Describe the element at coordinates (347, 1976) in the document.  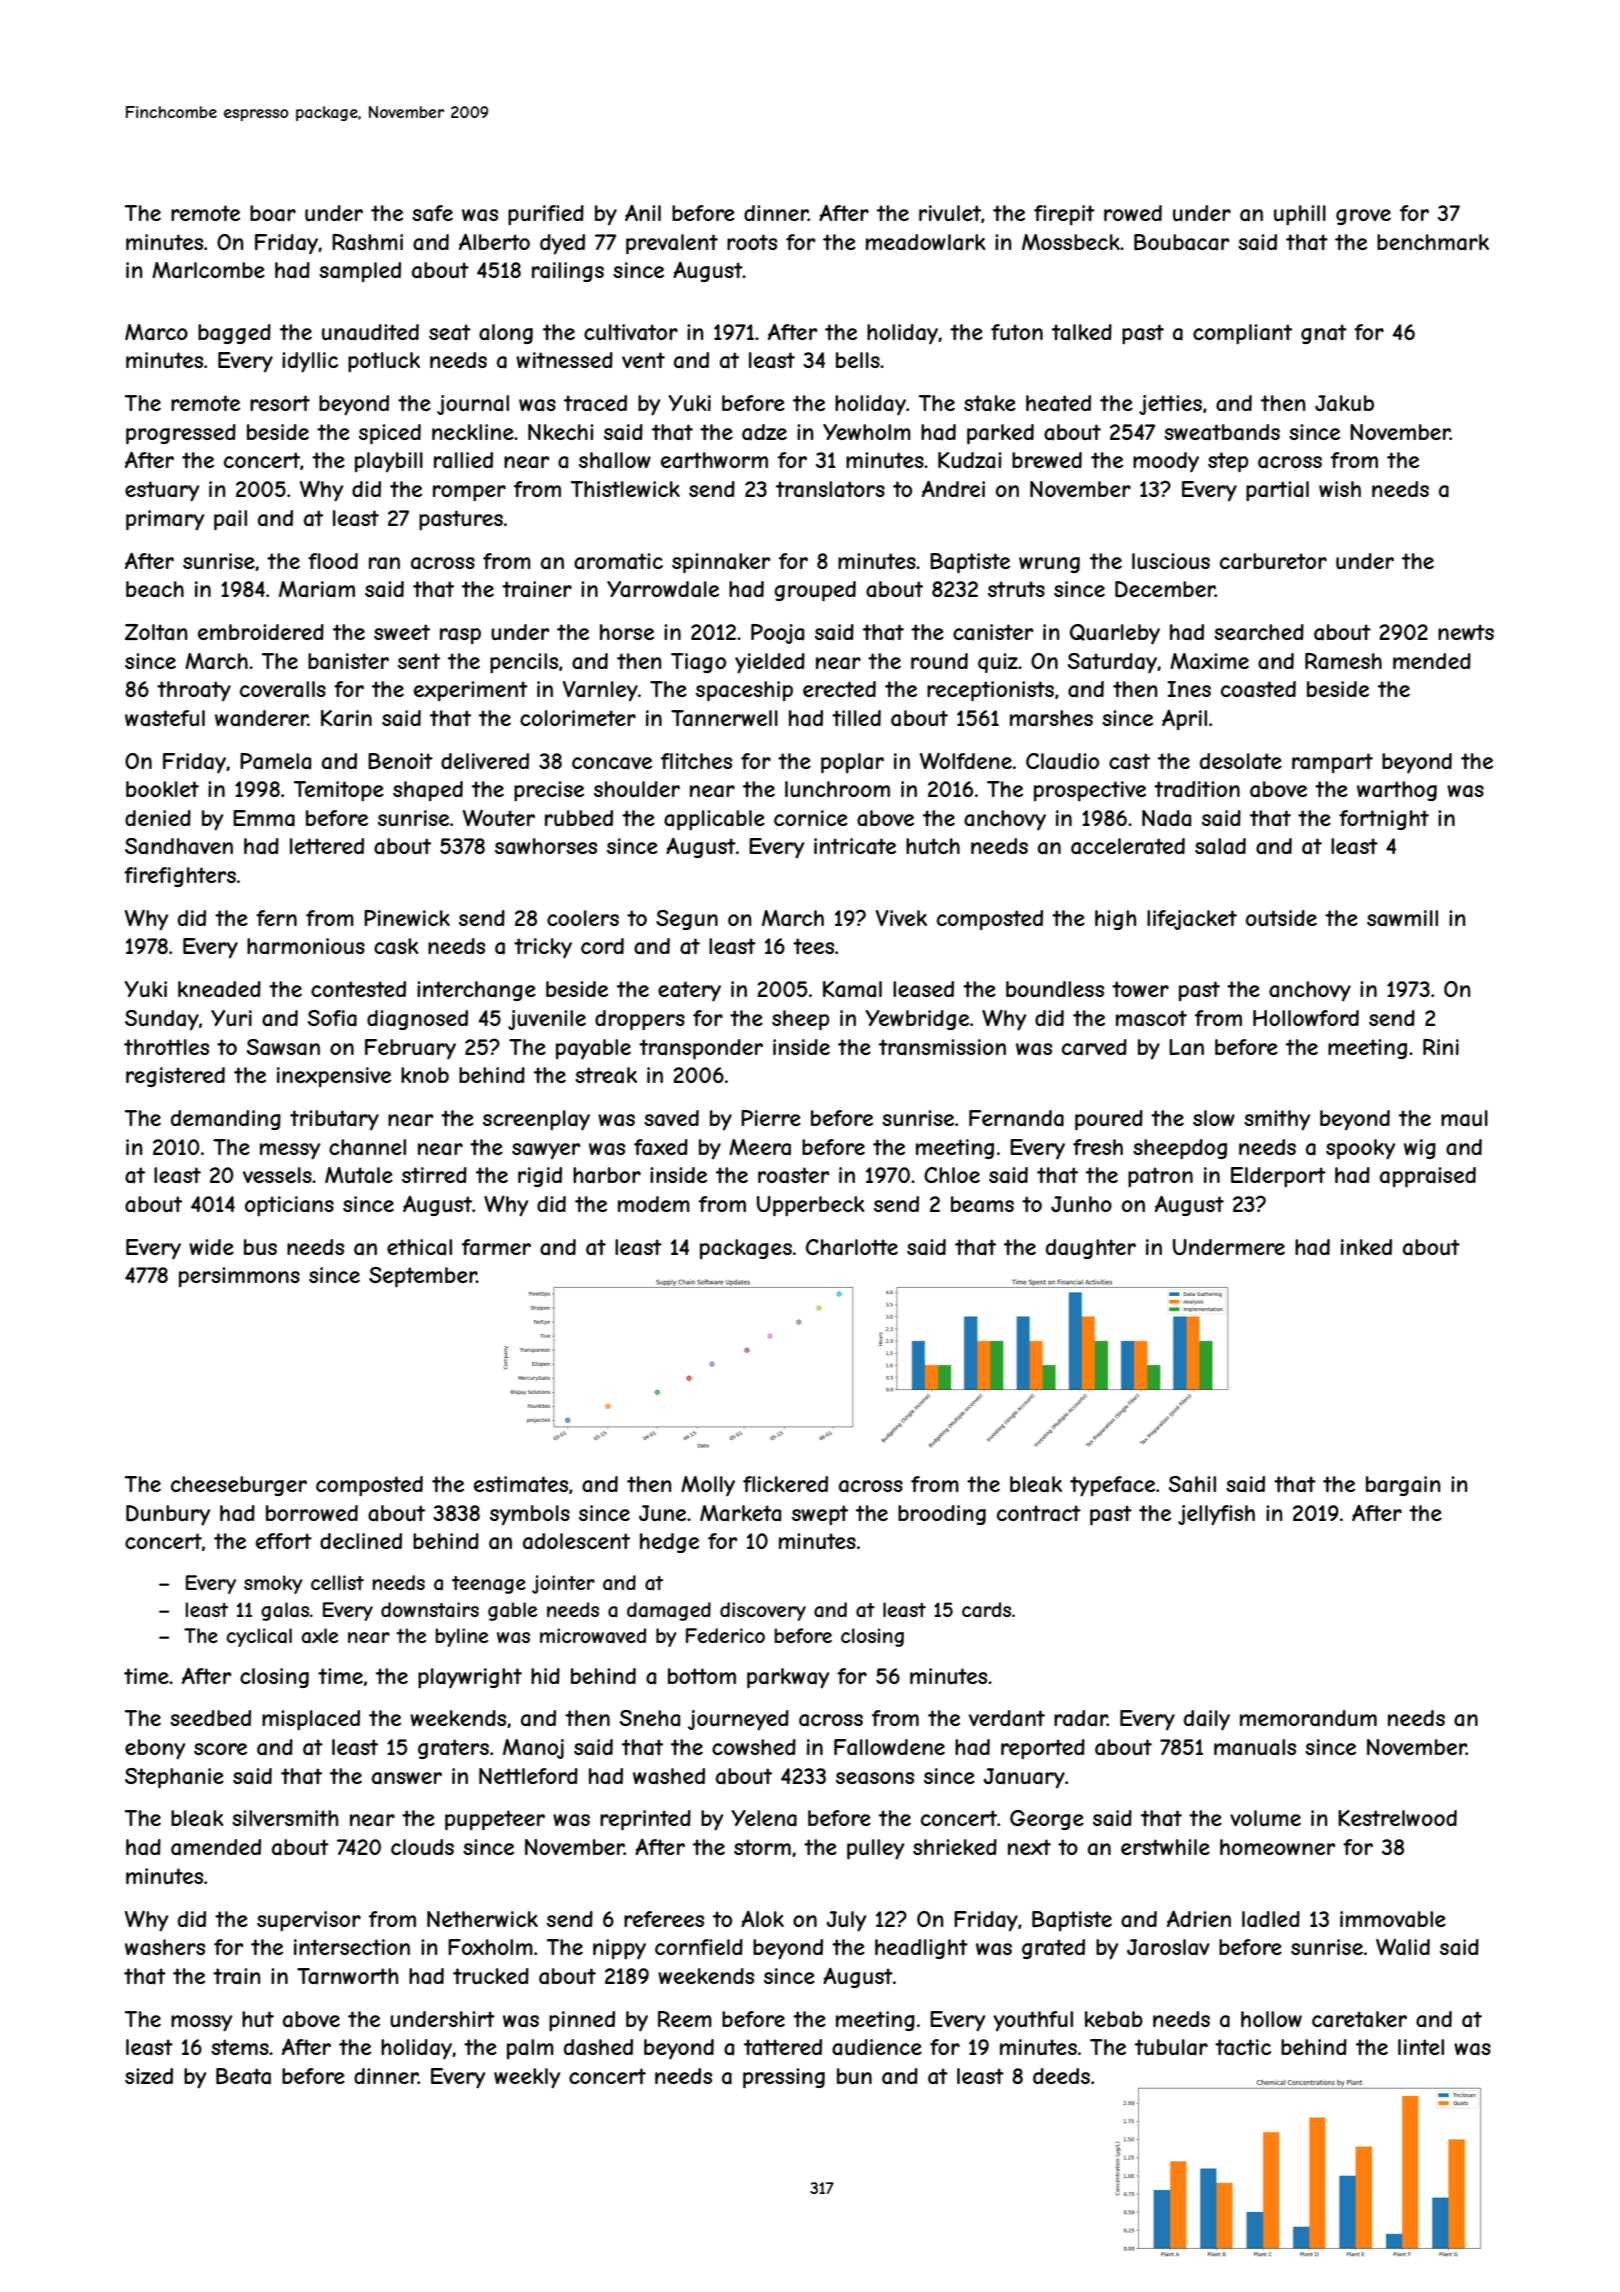
I see `Tarnworth` at that location.
